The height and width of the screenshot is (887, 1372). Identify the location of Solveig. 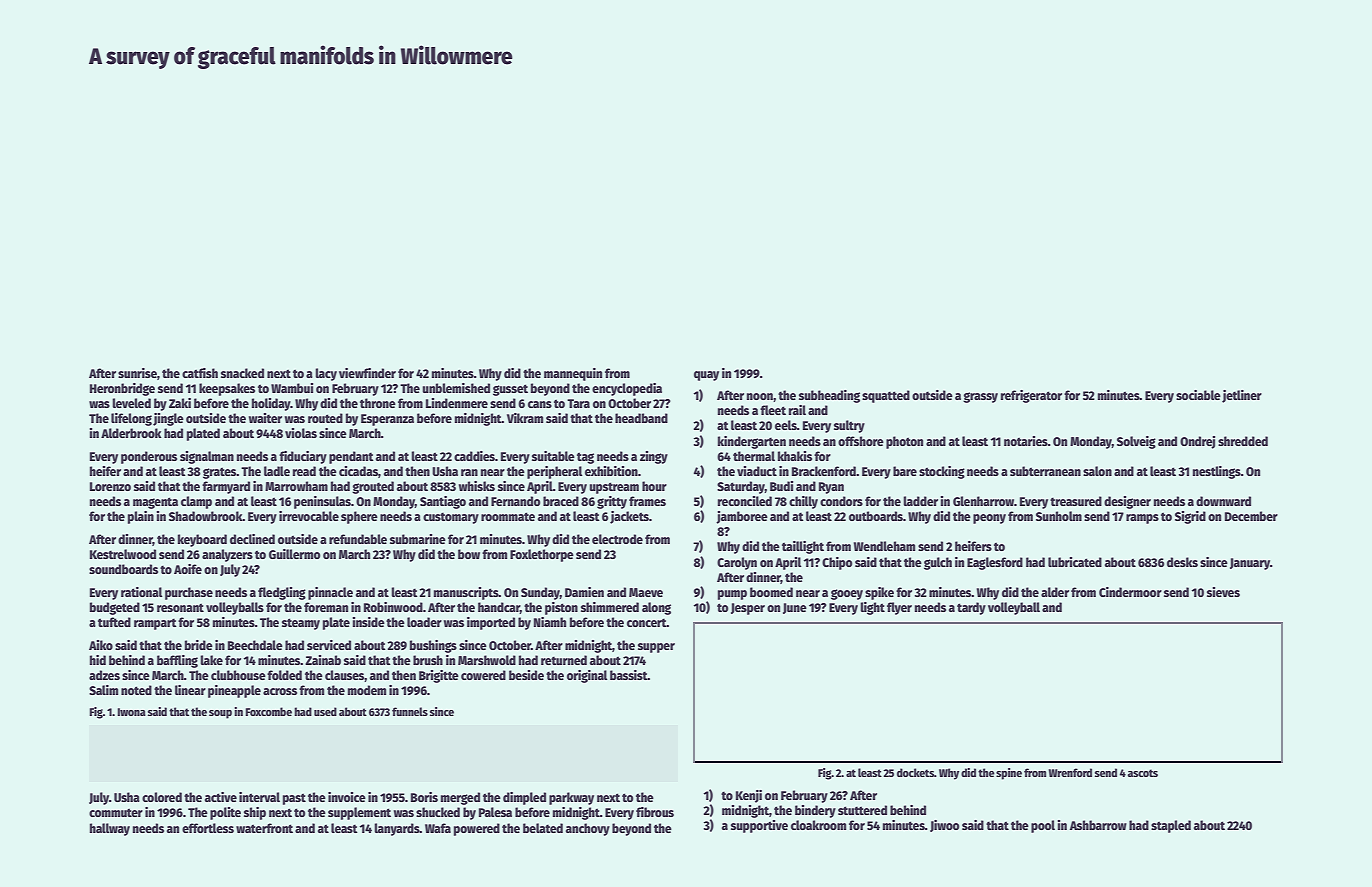
(1136, 442).
